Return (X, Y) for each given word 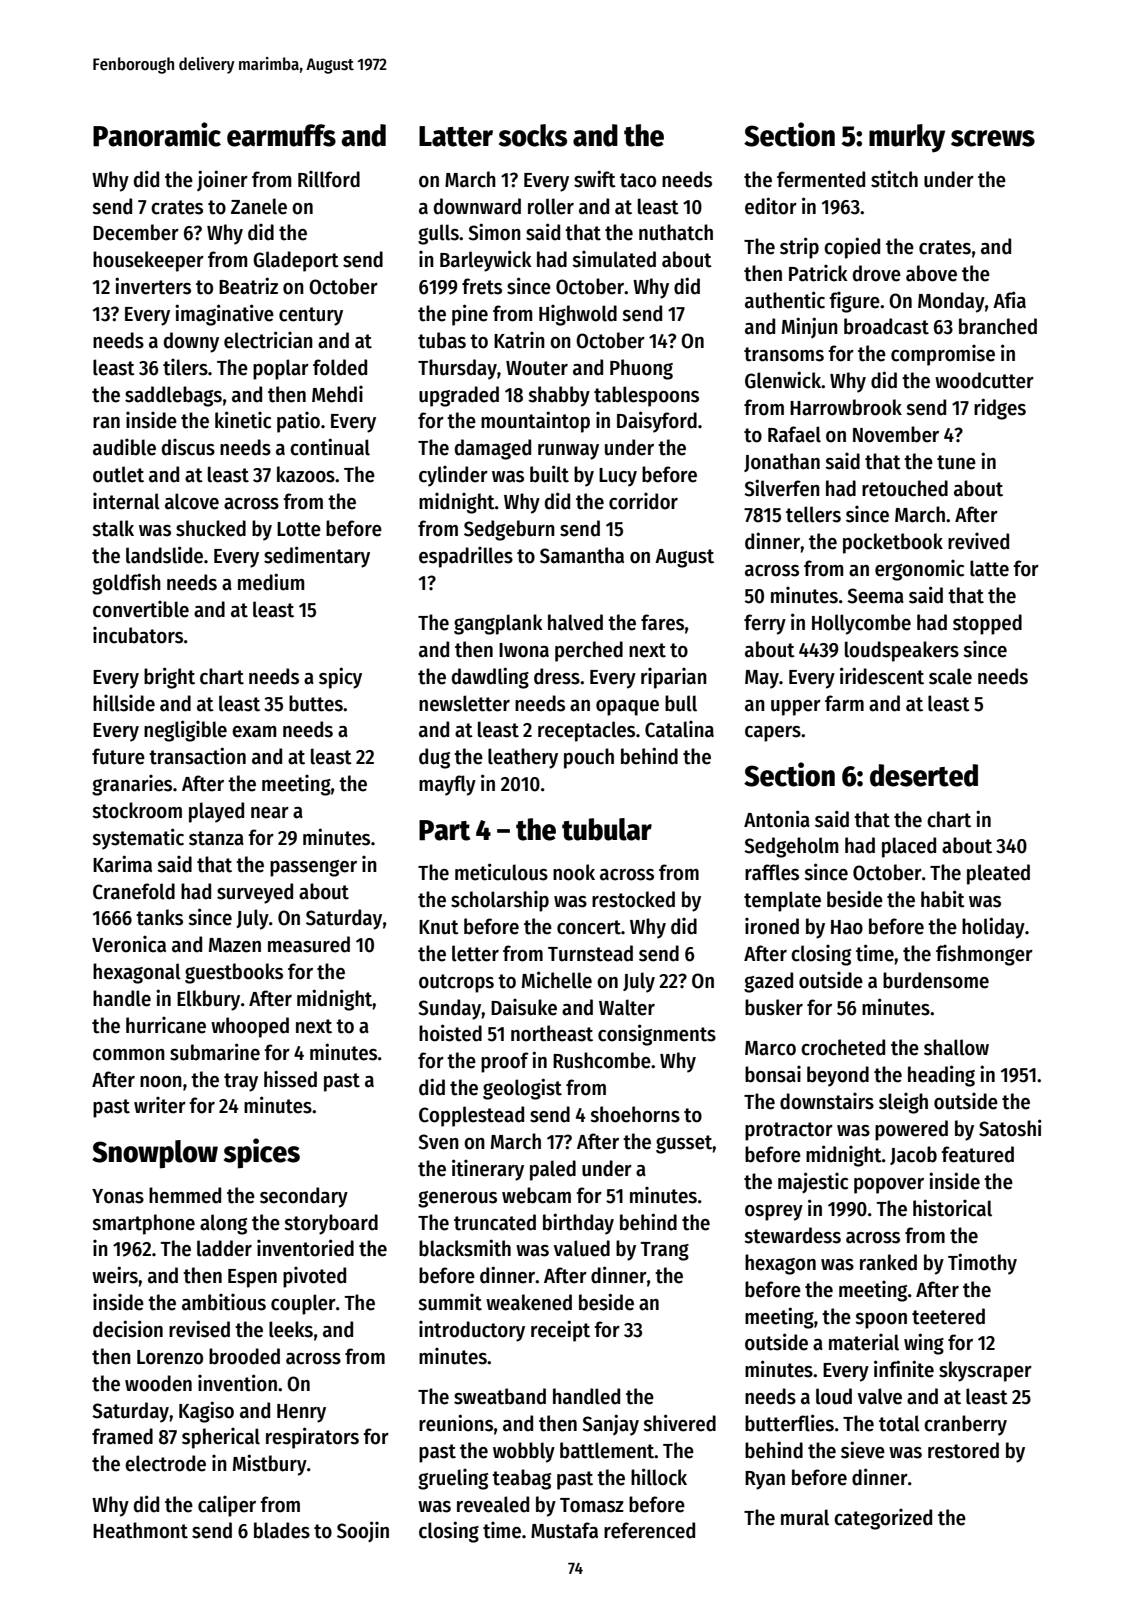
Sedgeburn (509, 530)
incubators (138, 635)
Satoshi (1010, 1128)
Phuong (641, 369)
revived (978, 541)
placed (909, 847)
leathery (523, 758)
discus (188, 447)
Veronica (129, 944)
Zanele (259, 206)
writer (160, 1105)
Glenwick (783, 380)
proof (505, 1062)
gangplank (498, 624)
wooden (158, 1383)
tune (956, 462)
